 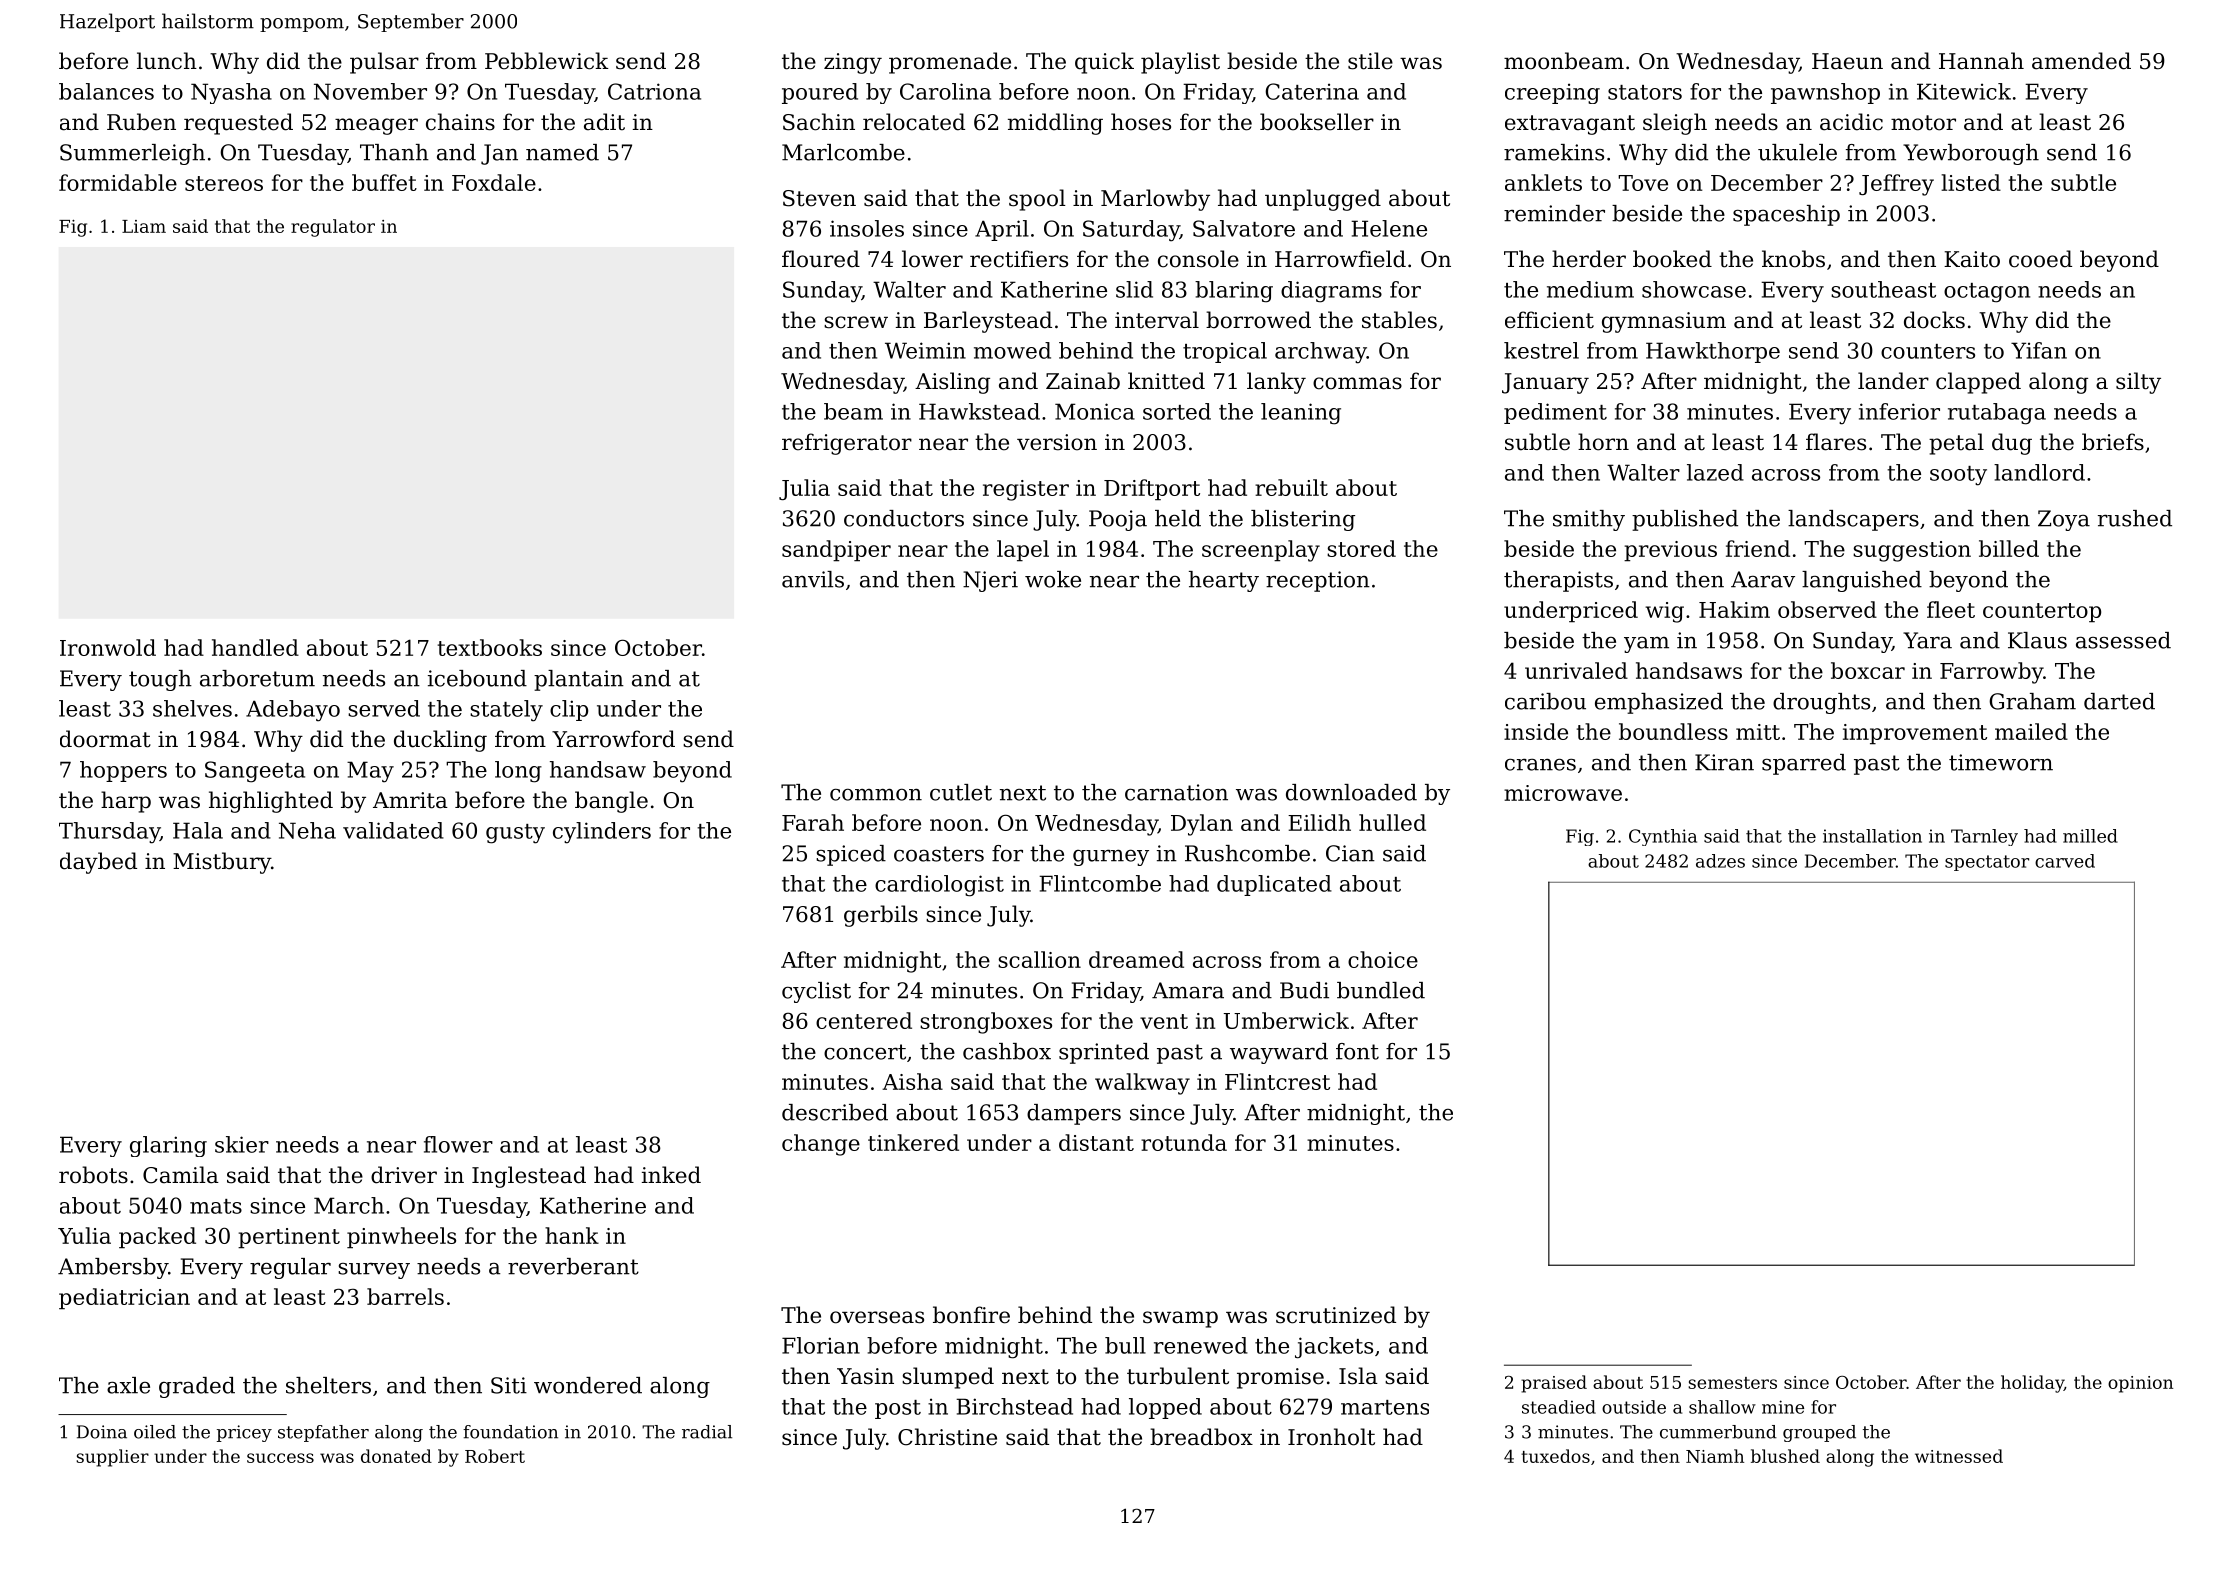 I want to click on amended, so click(x=2081, y=61).
